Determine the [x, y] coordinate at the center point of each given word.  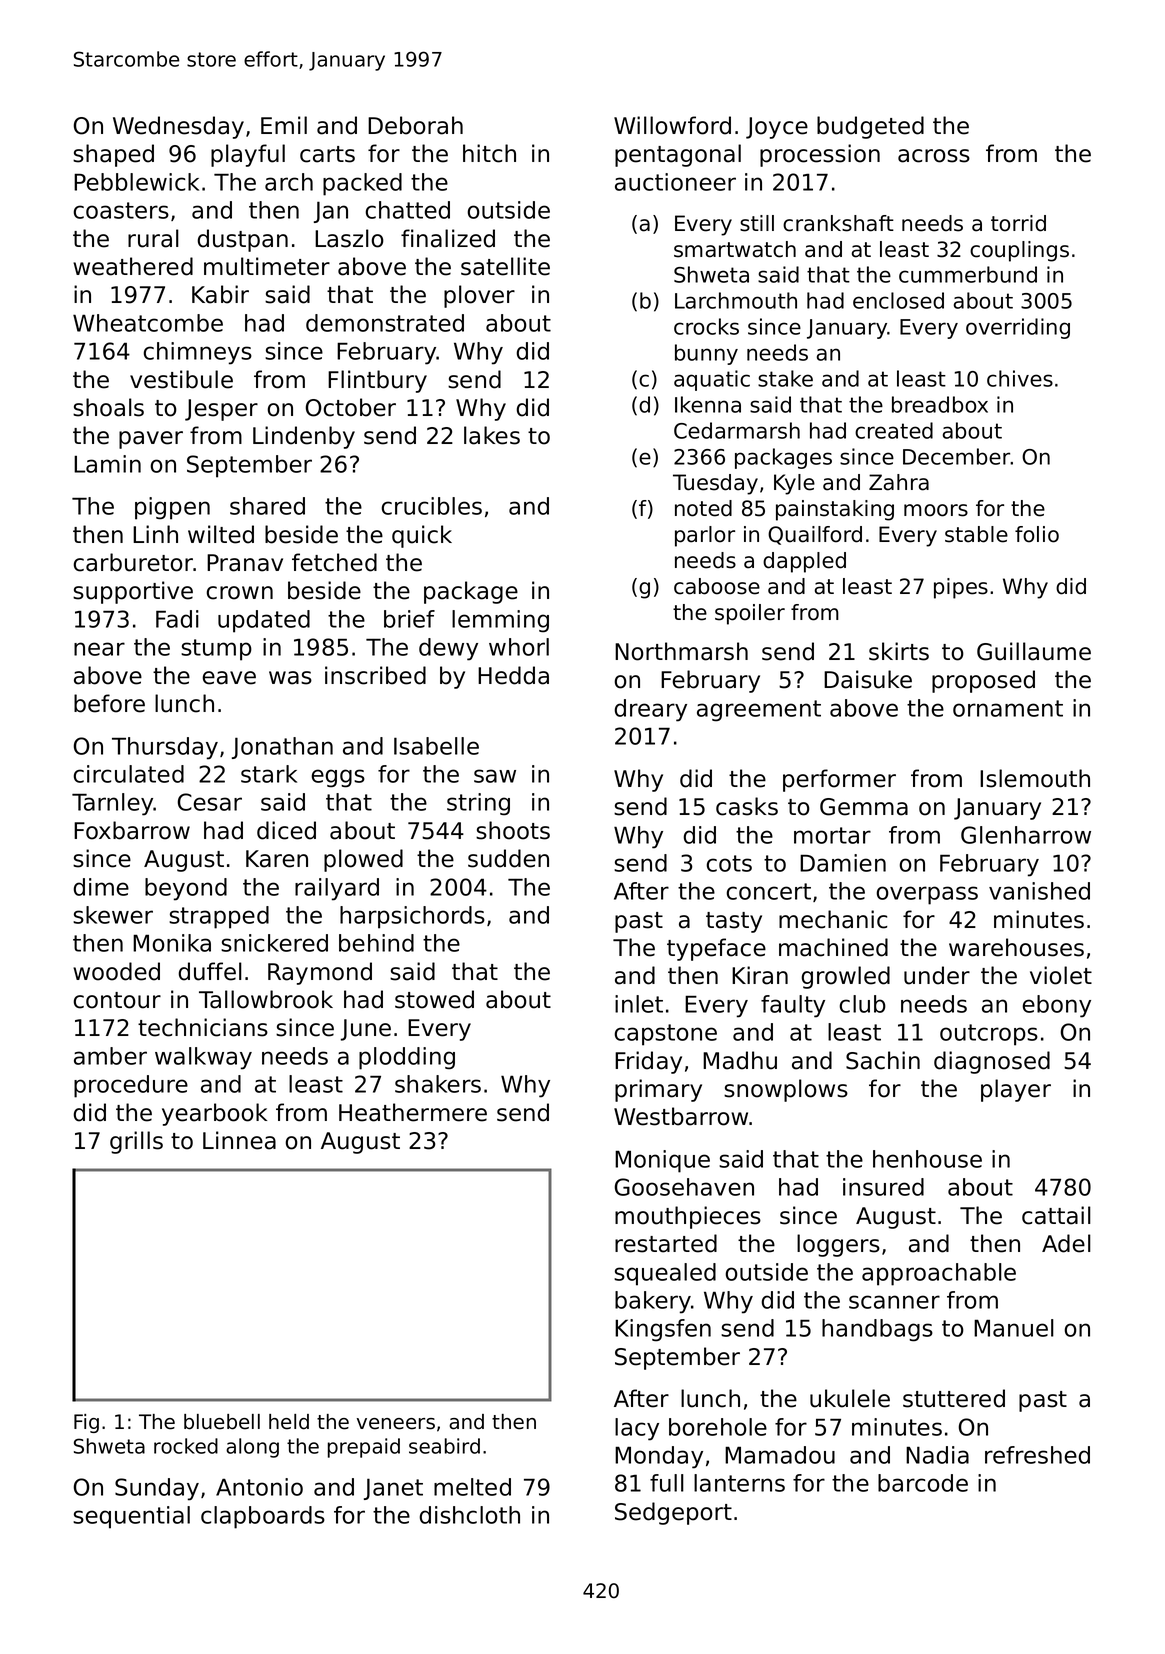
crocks [706, 326]
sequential [131, 1517]
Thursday [165, 748]
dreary [650, 710]
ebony [1056, 1006]
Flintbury [377, 381]
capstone [666, 1035]
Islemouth [1035, 778]
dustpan [242, 240]
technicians [203, 1027]
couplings [1019, 251]
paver [151, 440]
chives [1020, 378]
